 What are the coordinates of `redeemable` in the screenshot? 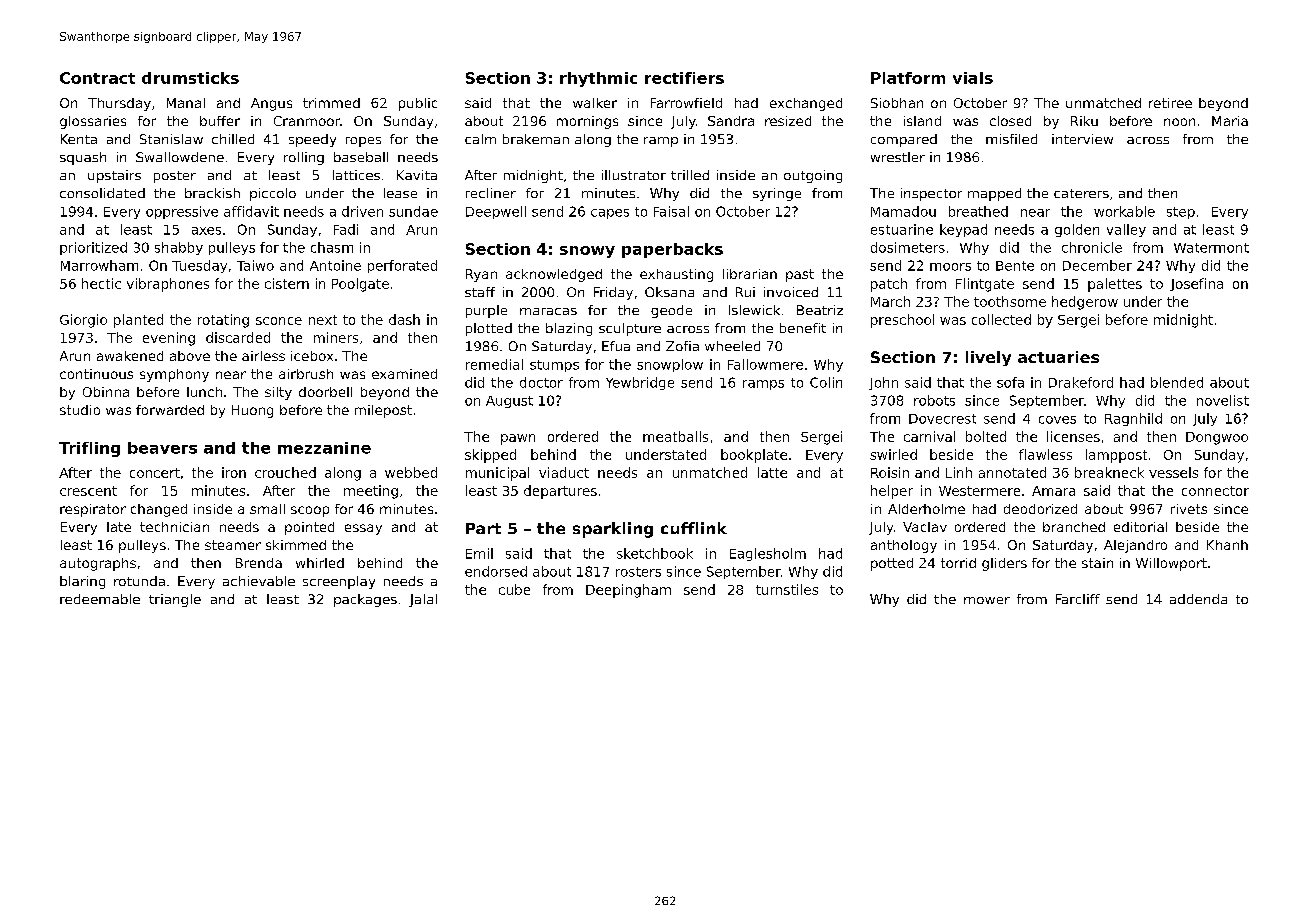 It's located at (100, 599).
